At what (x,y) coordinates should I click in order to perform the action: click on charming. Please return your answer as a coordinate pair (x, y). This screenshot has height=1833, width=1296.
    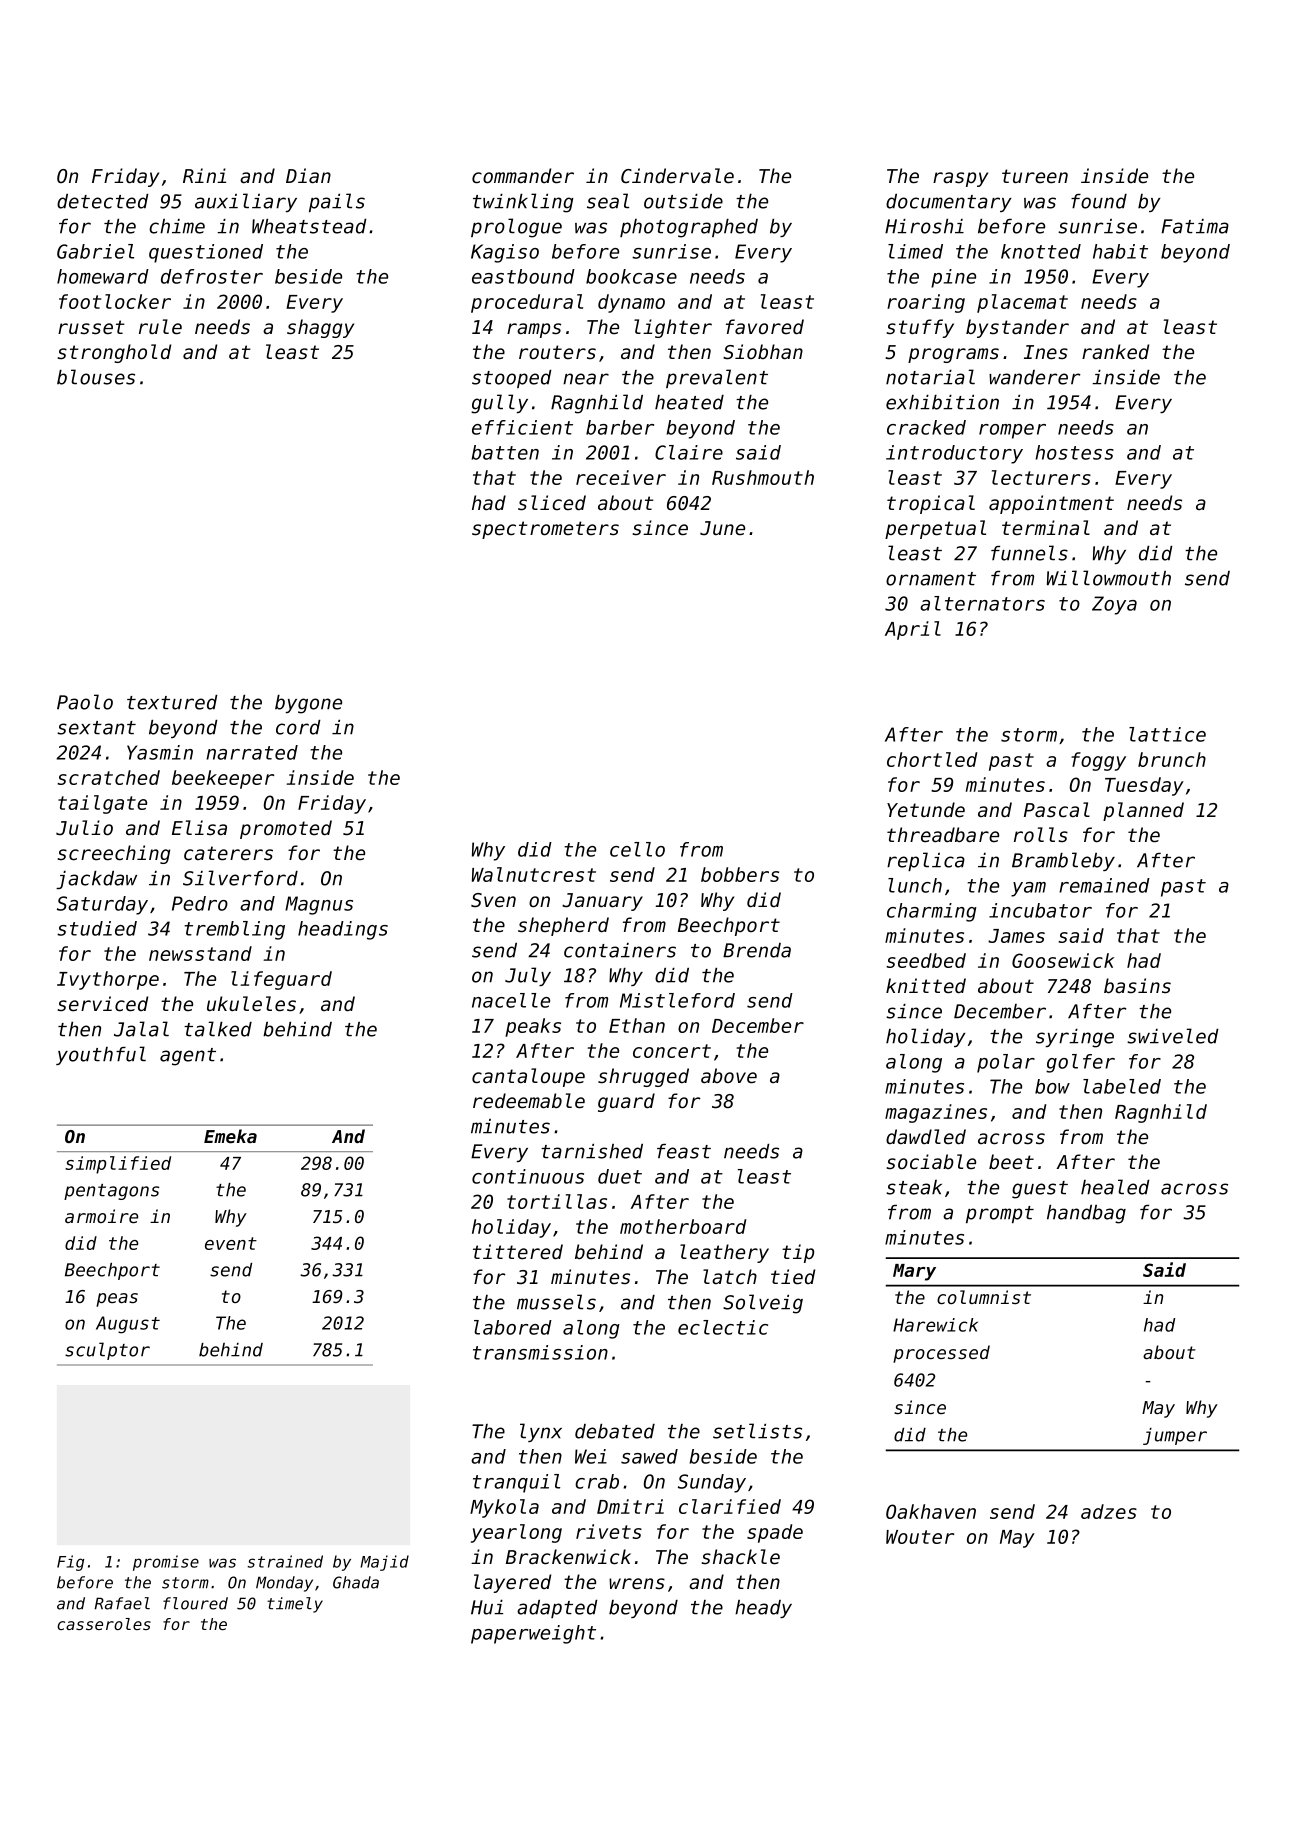
    Looking at the image, I should click on (932, 912).
